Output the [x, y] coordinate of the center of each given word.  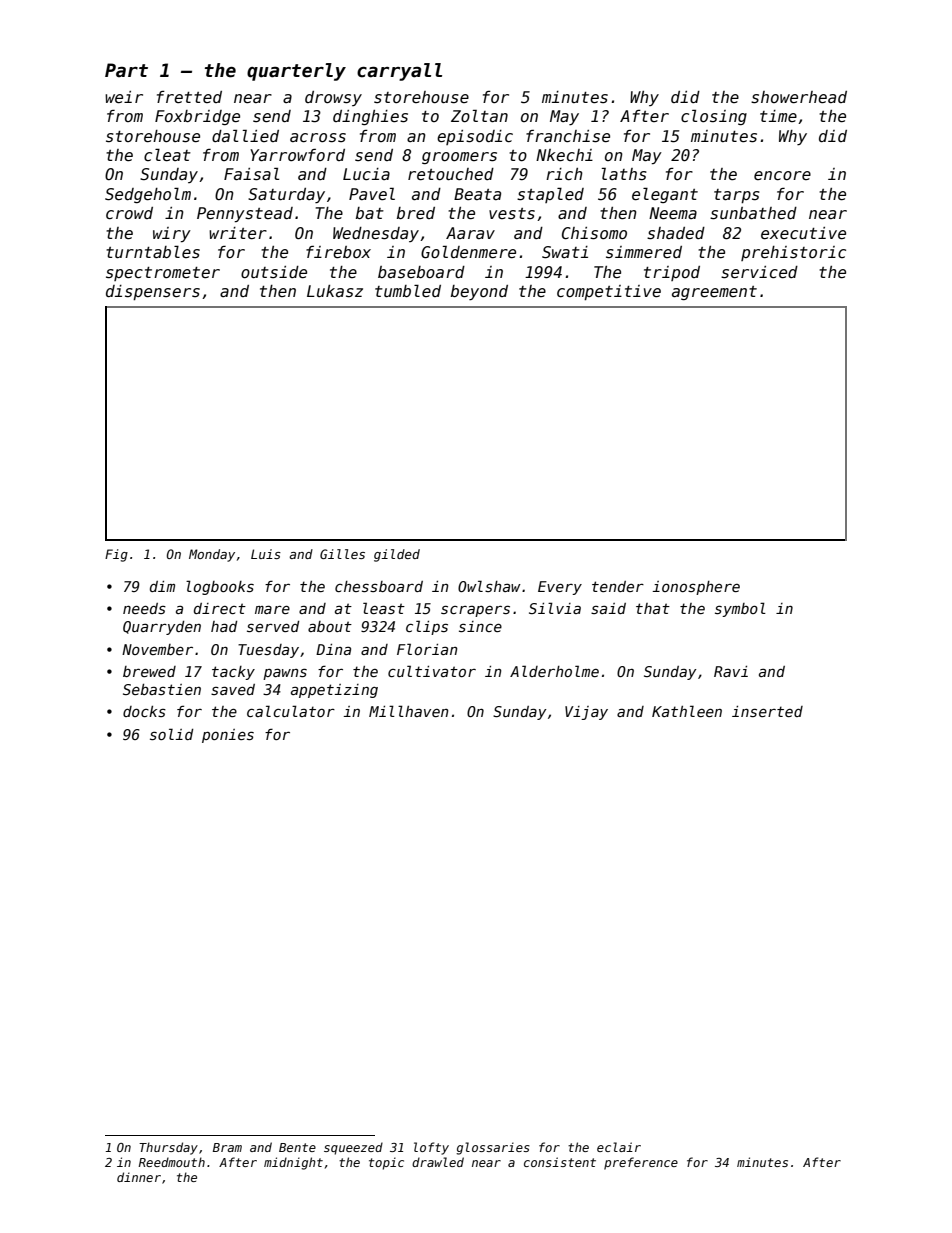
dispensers [153, 292]
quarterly [296, 72]
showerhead [799, 97]
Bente [297, 1147]
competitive [609, 292]
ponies [228, 736]
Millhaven [408, 711]
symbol [740, 609]
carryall [399, 72]
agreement [714, 293]
